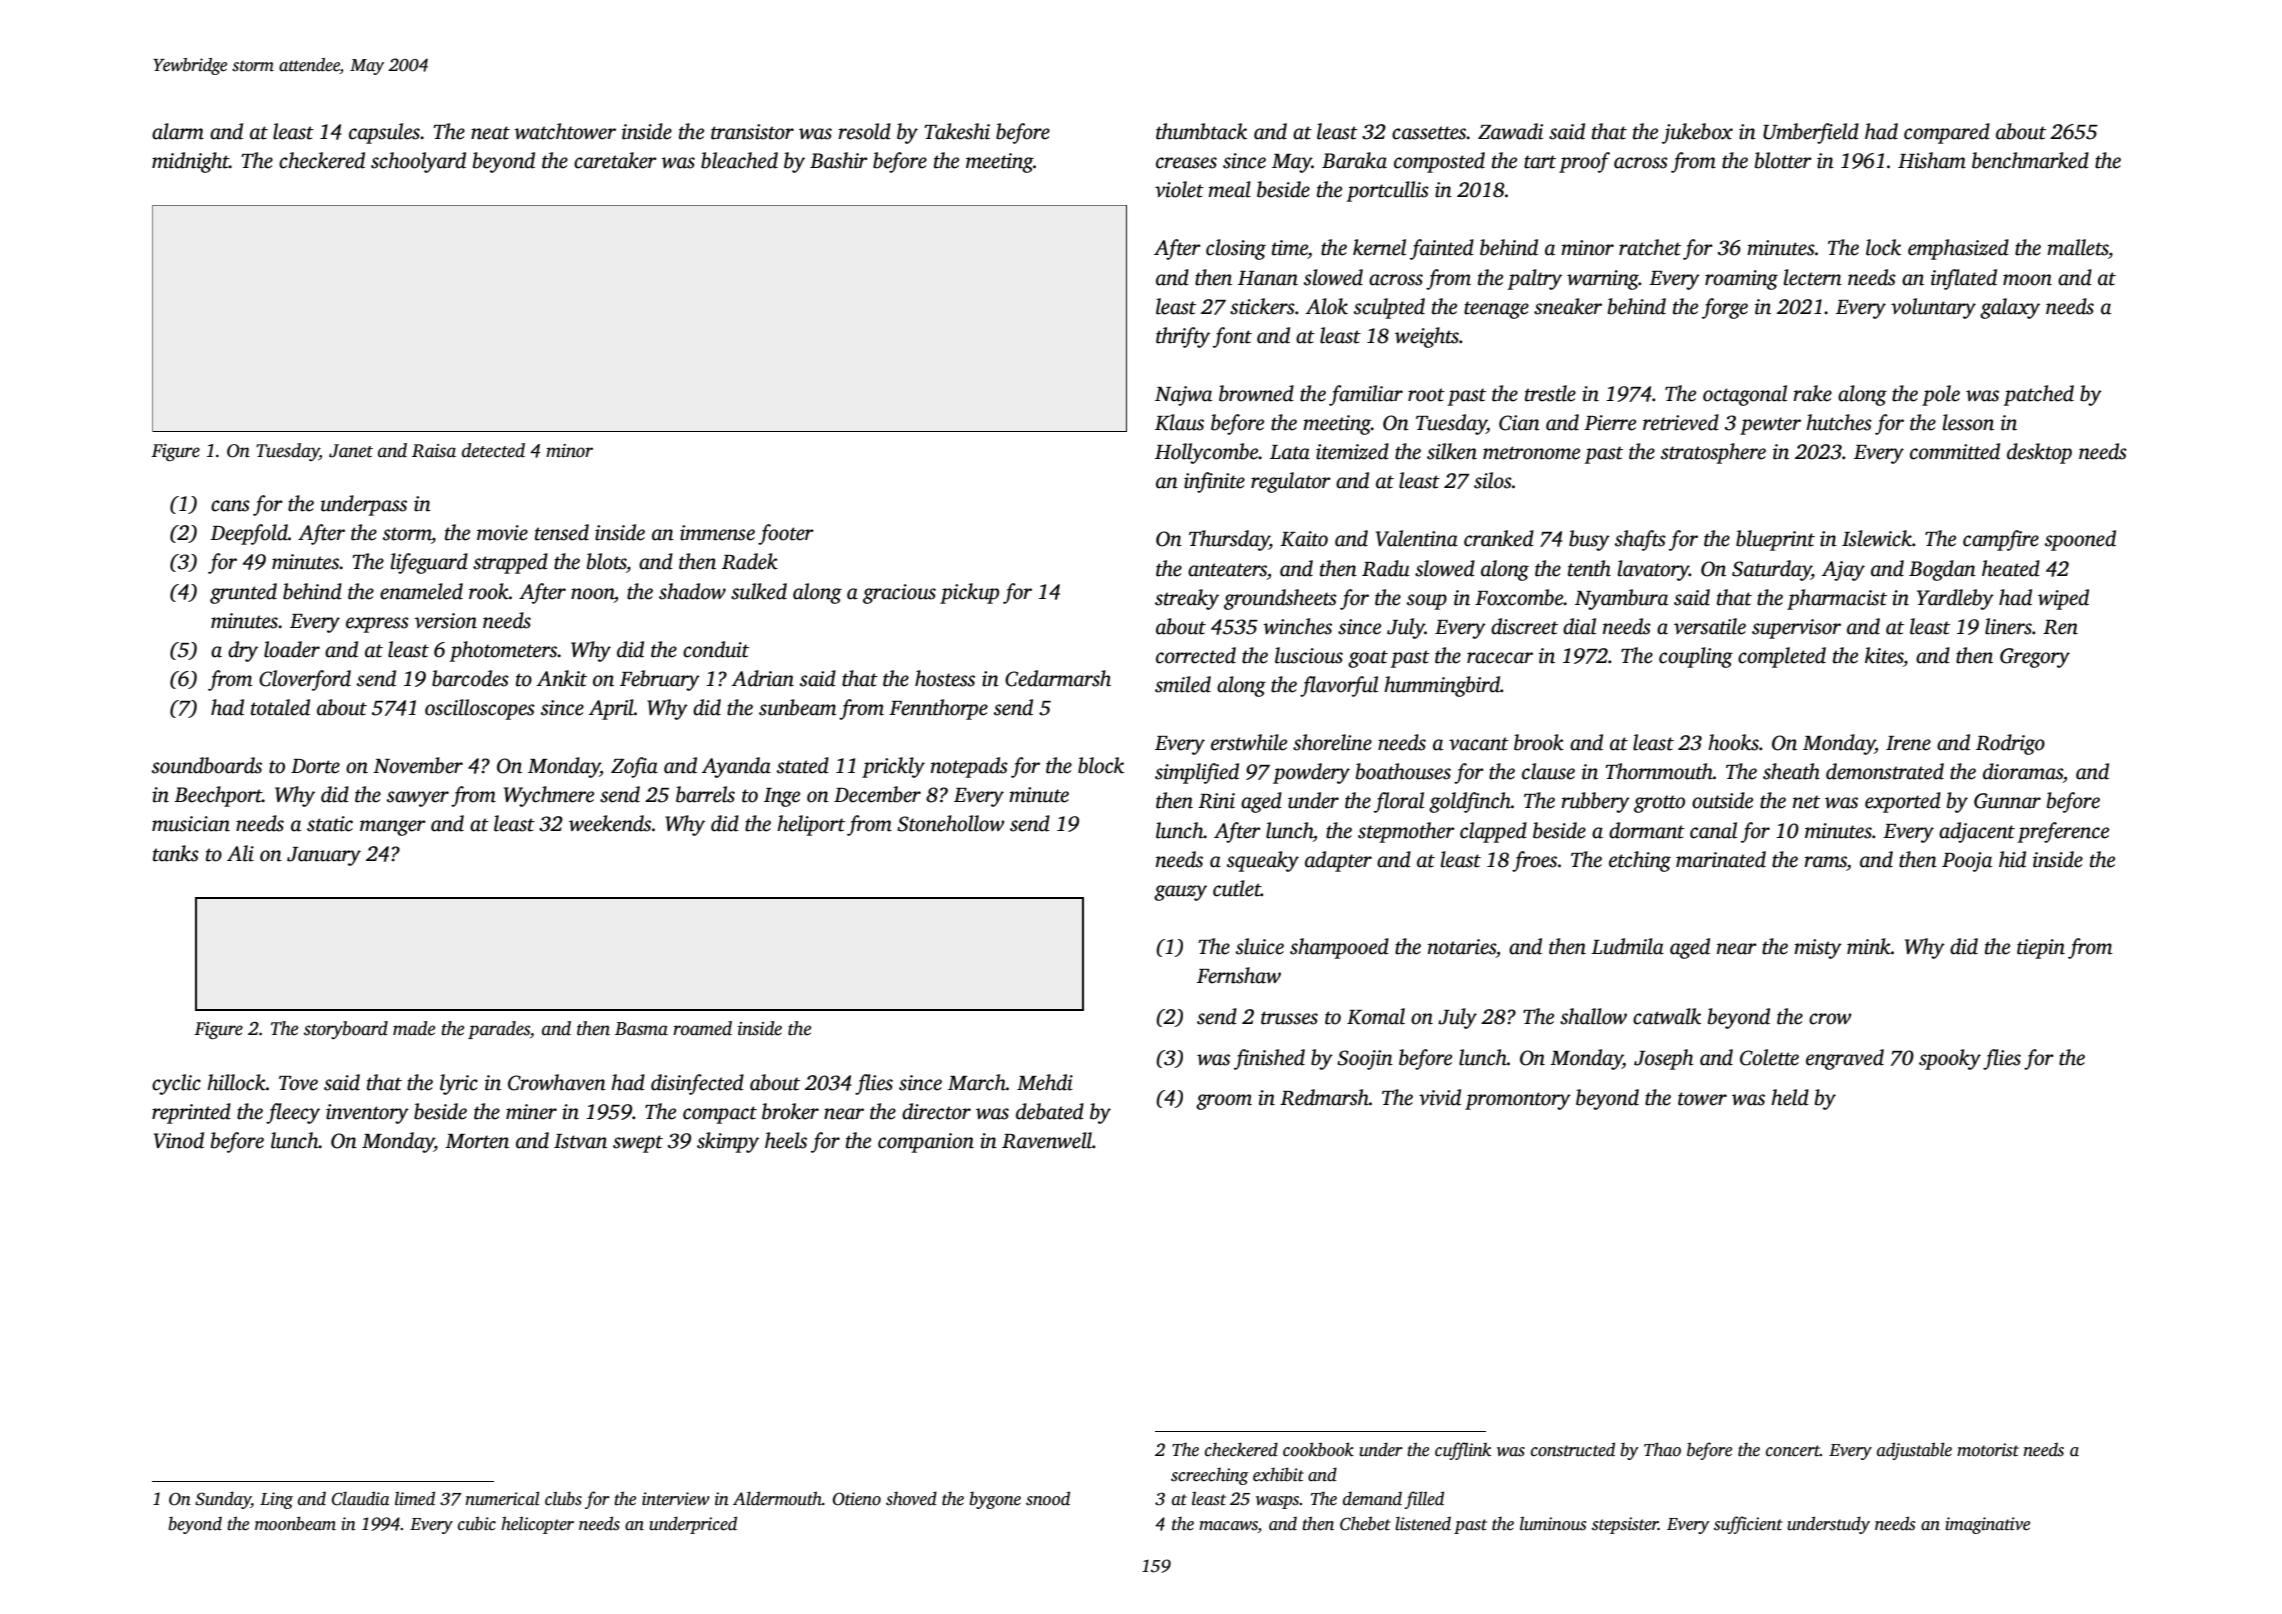  What do you see at coordinates (1311, 773) in the page?
I see `powdery` at bounding box center [1311, 773].
